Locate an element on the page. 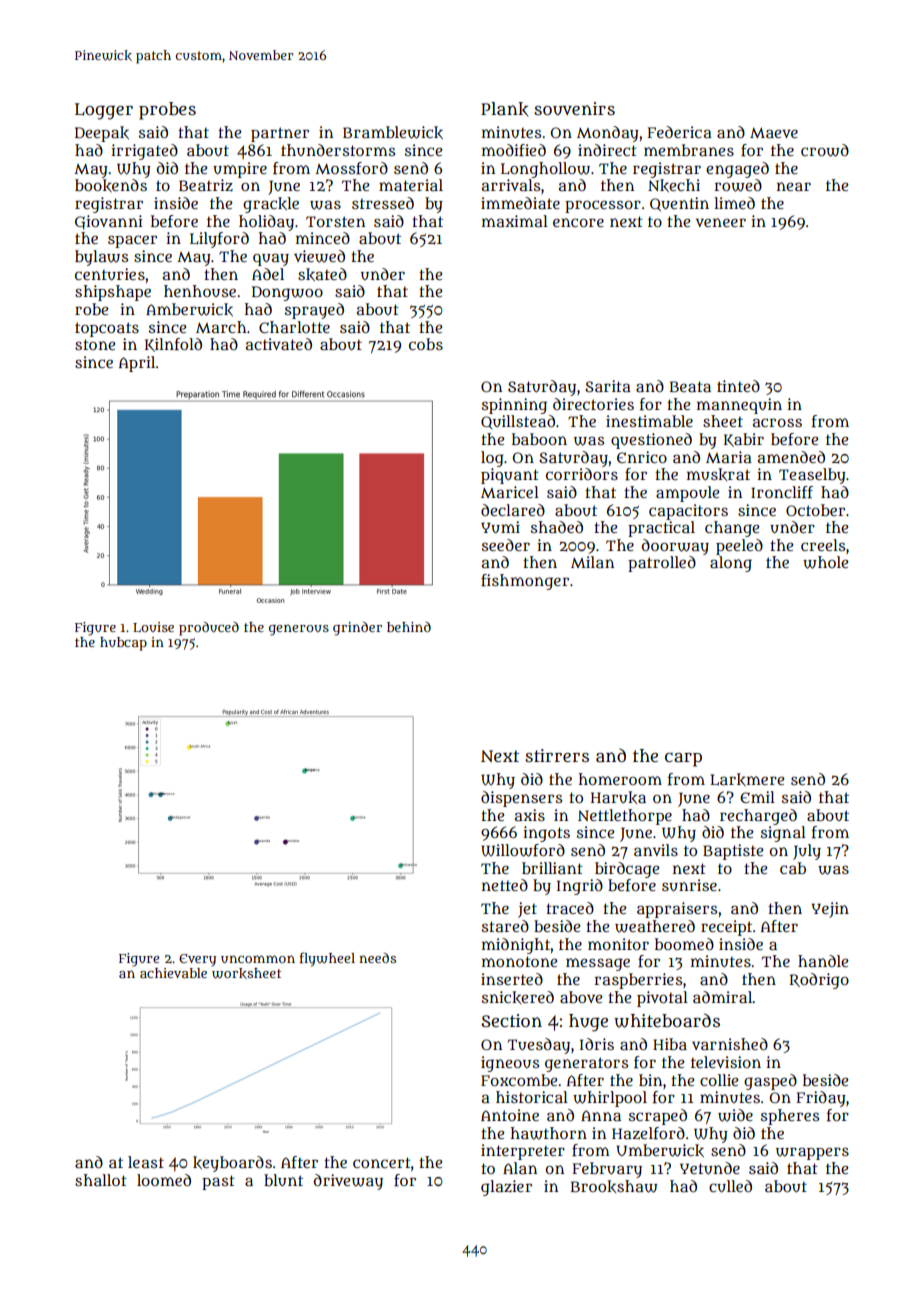  Plank is located at coordinates (504, 109).
